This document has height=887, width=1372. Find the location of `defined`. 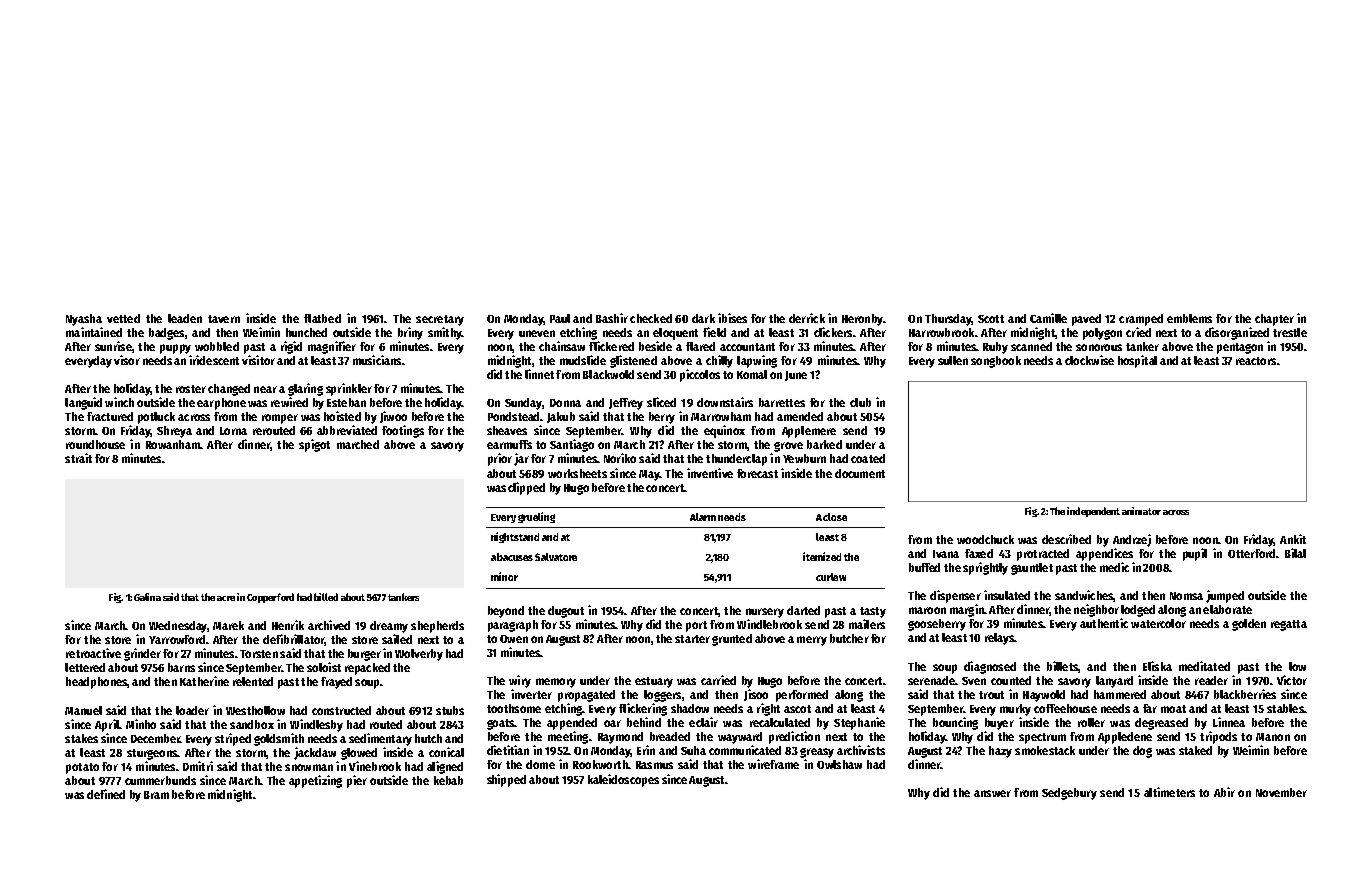

defined is located at coordinates (106, 794).
